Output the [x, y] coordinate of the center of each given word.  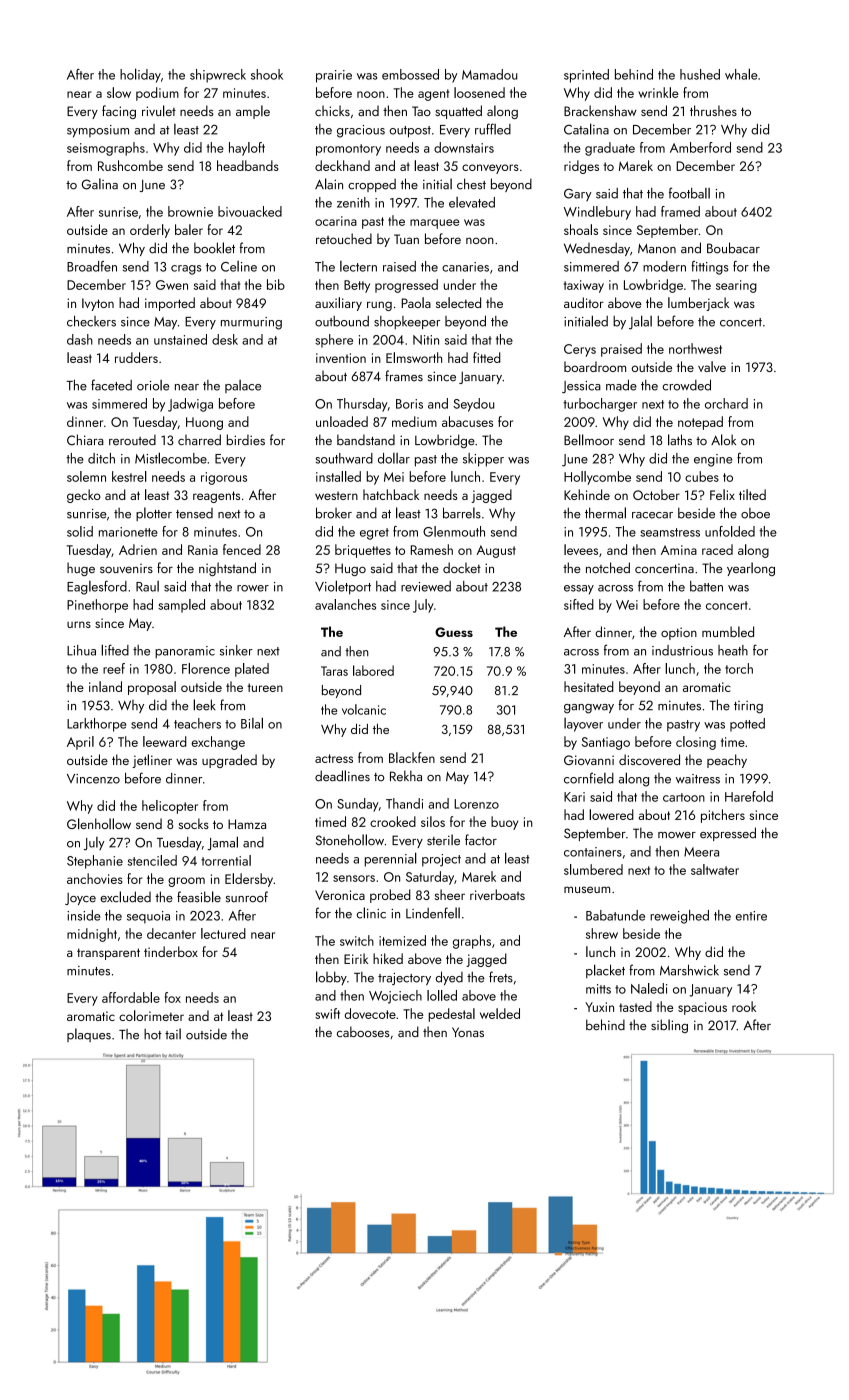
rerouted [132, 440]
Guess [454, 632]
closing [696, 743]
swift [327, 1013]
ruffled [493, 129]
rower [253, 588]
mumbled [728, 631]
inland [105, 686]
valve [712, 366]
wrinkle [658, 92]
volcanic [364, 709]
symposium [98, 131]
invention [341, 358]
